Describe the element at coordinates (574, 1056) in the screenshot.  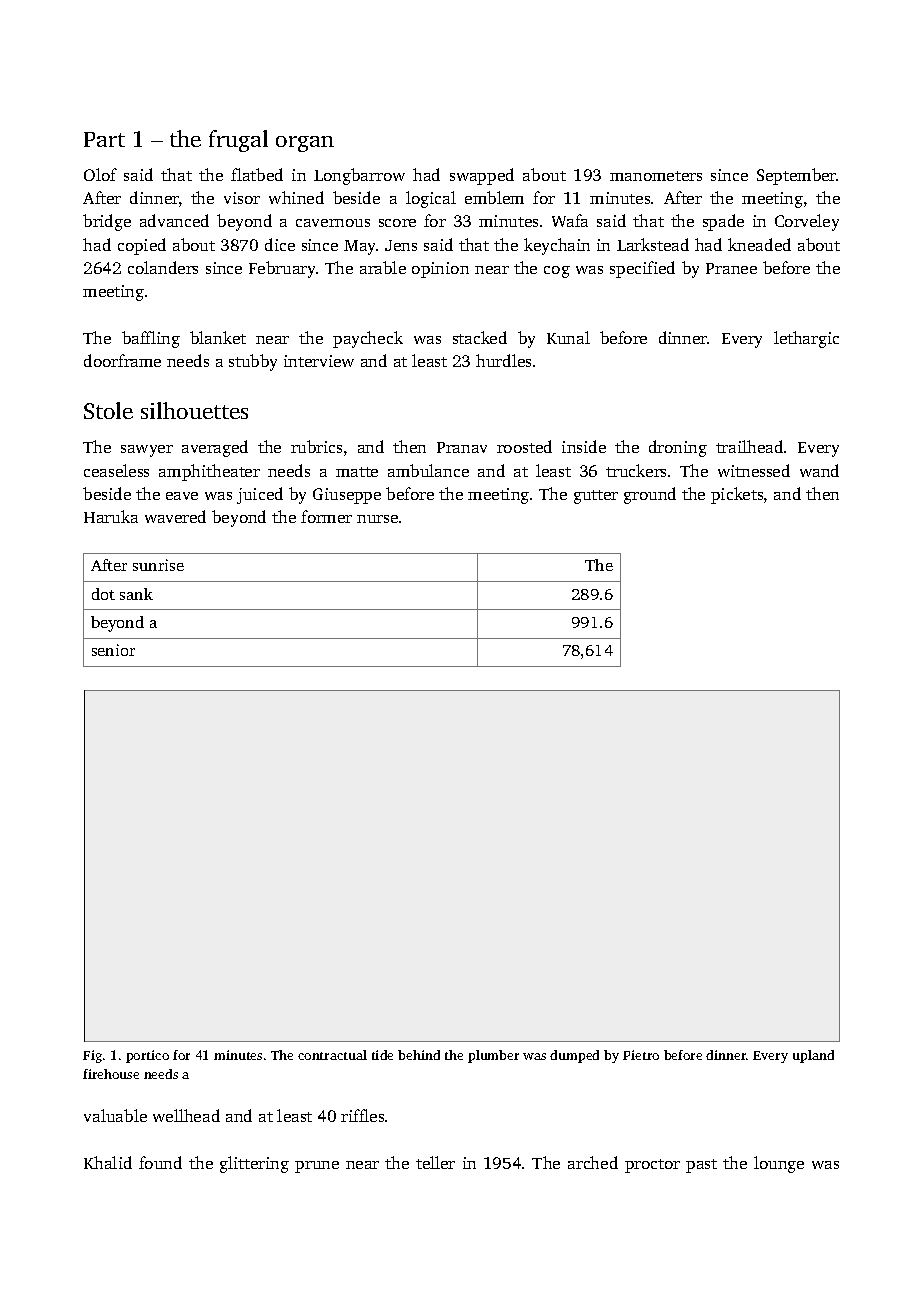
I see `dumped` at that location.
